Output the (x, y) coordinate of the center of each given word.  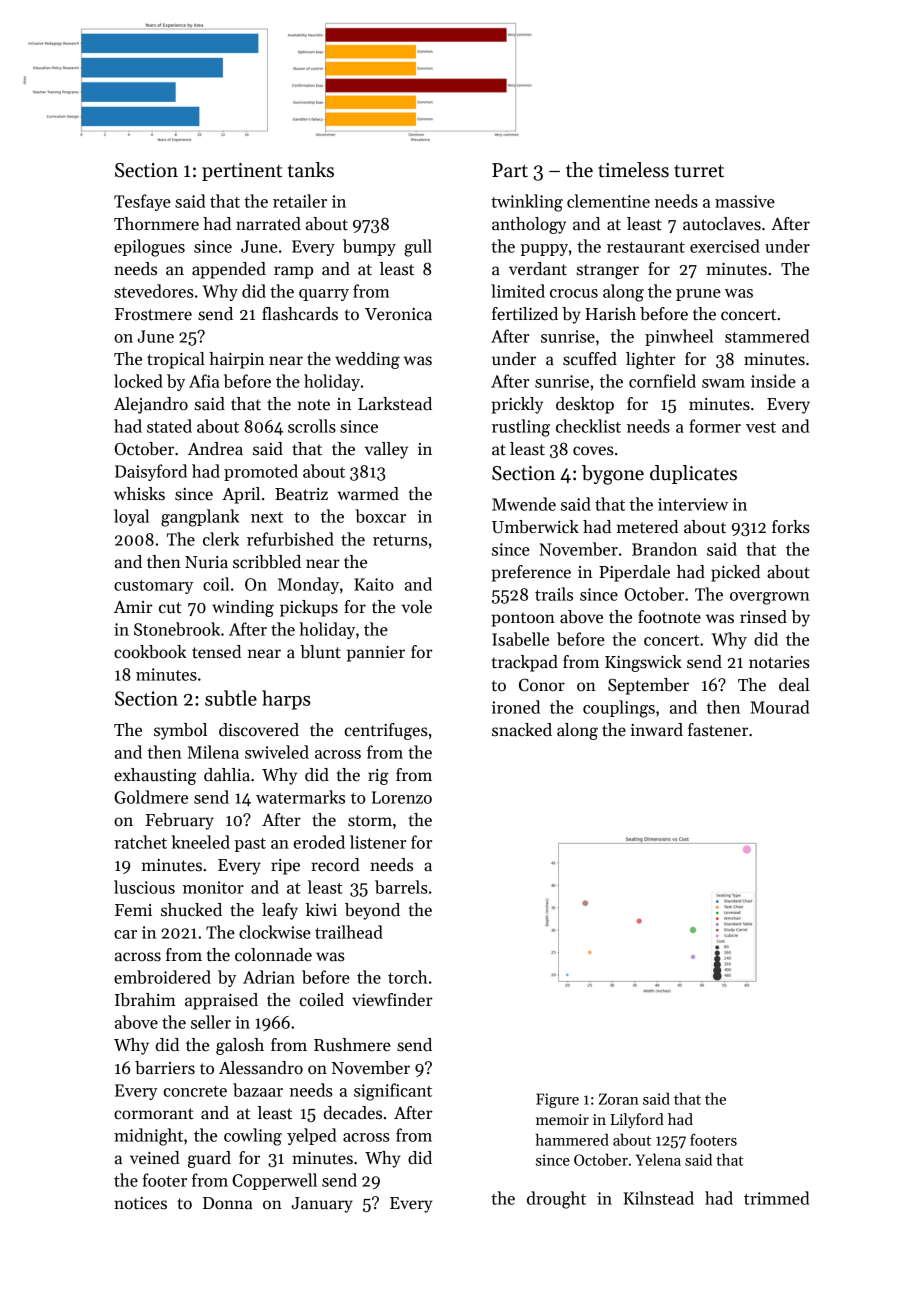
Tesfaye (142, 202)
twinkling (527, 203)
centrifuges (386, 731)
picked (735, 573)
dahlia (227, 775)
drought (556, 1200)
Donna (227, 1203)
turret (699, 171)
